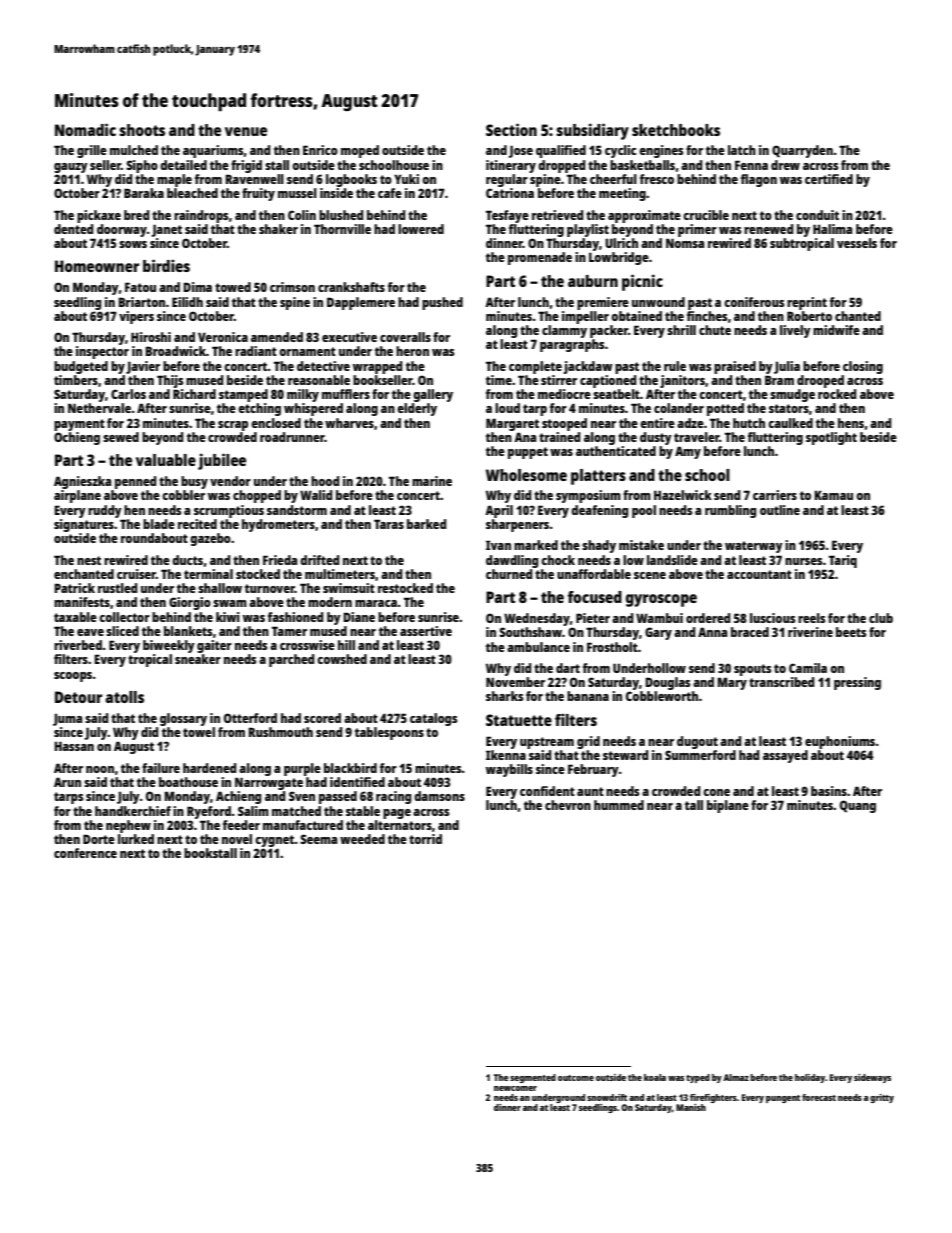  I want to click on failure, so click(161, 768).
